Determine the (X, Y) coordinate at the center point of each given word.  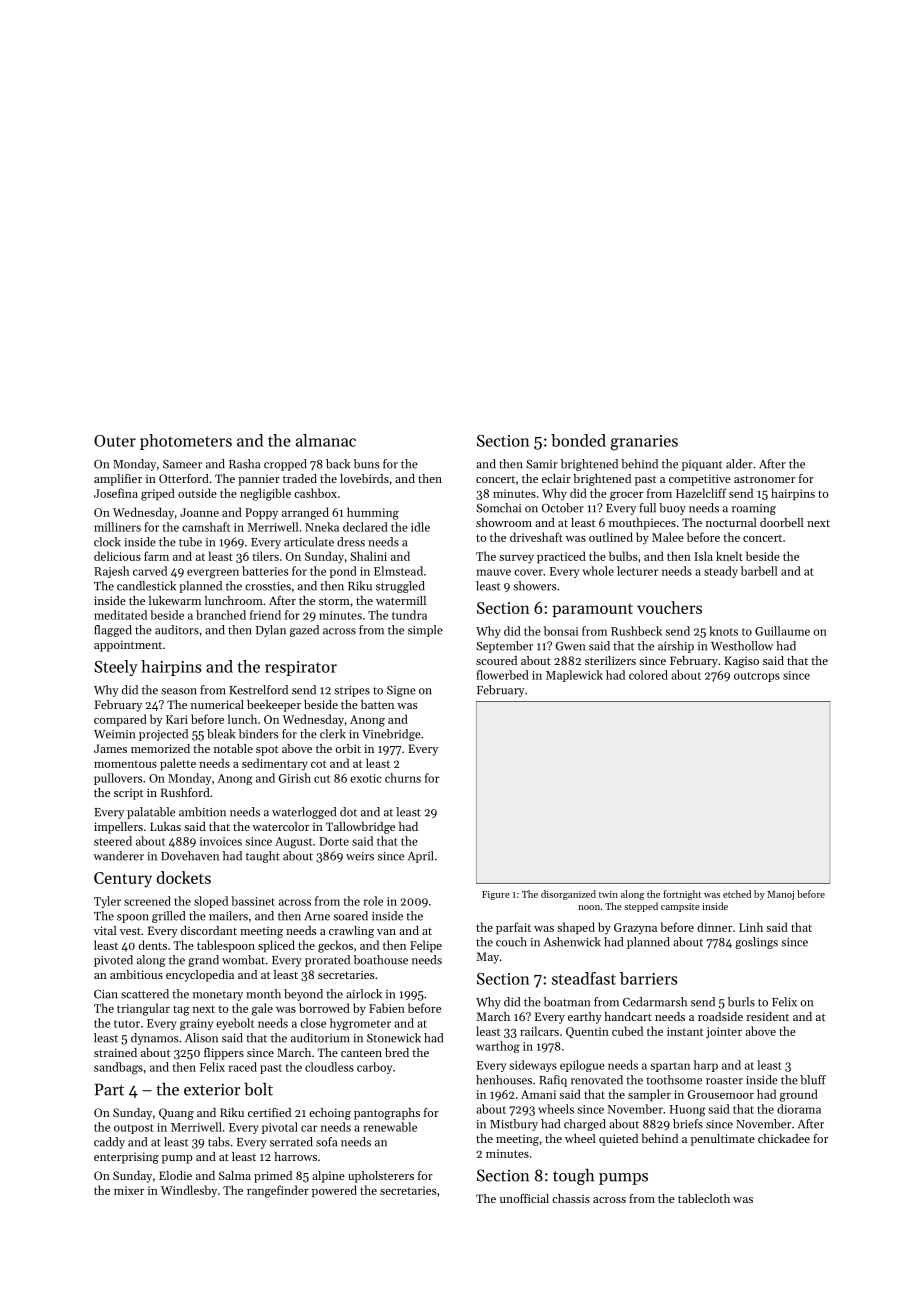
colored (648, 675)
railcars (539, 1031)
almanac (326, 440)
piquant (702, 465)
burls (741, 1002)
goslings (756, 943)
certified (269, 1112)
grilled (168, 917)
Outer (115, 441)
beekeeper (274, 706)
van (386, 932)
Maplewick (574, 676)
